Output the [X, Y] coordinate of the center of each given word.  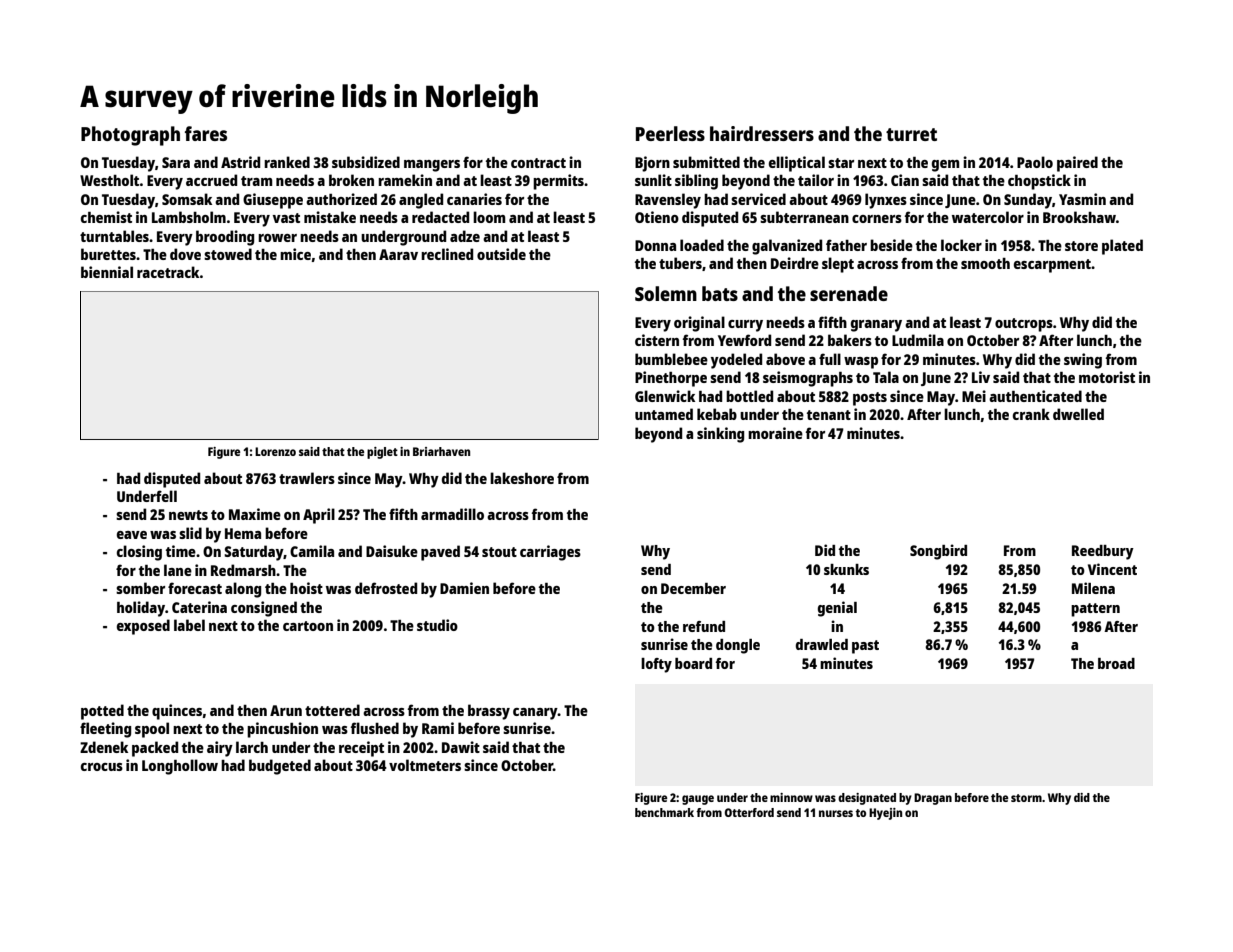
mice [295, 254]
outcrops [1024, 325]
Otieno [657, 217]
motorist [1107, 377]
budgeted [280, 767]
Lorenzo [275, 451]
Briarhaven [441, 451]
